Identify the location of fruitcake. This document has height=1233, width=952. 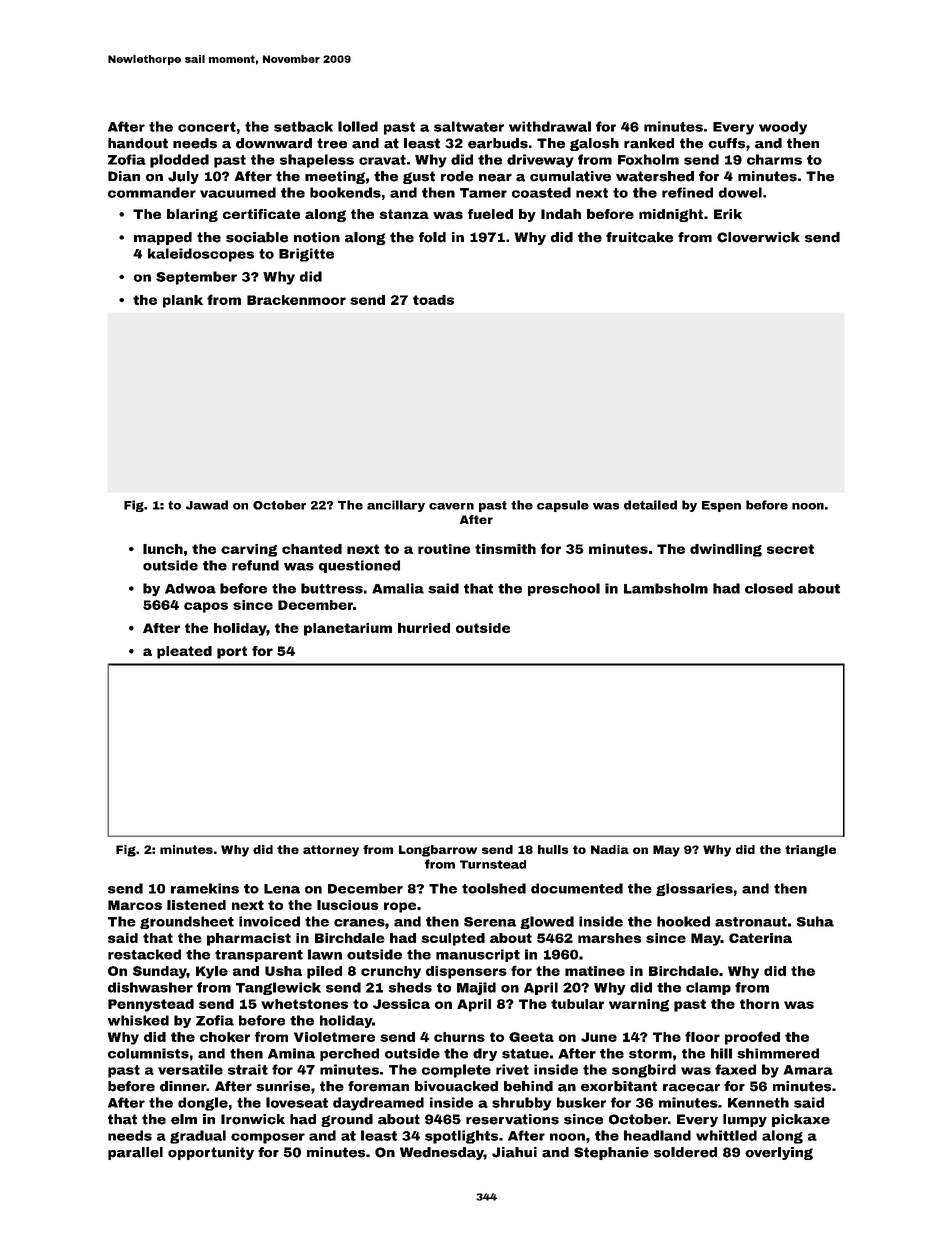
(639, 237).
